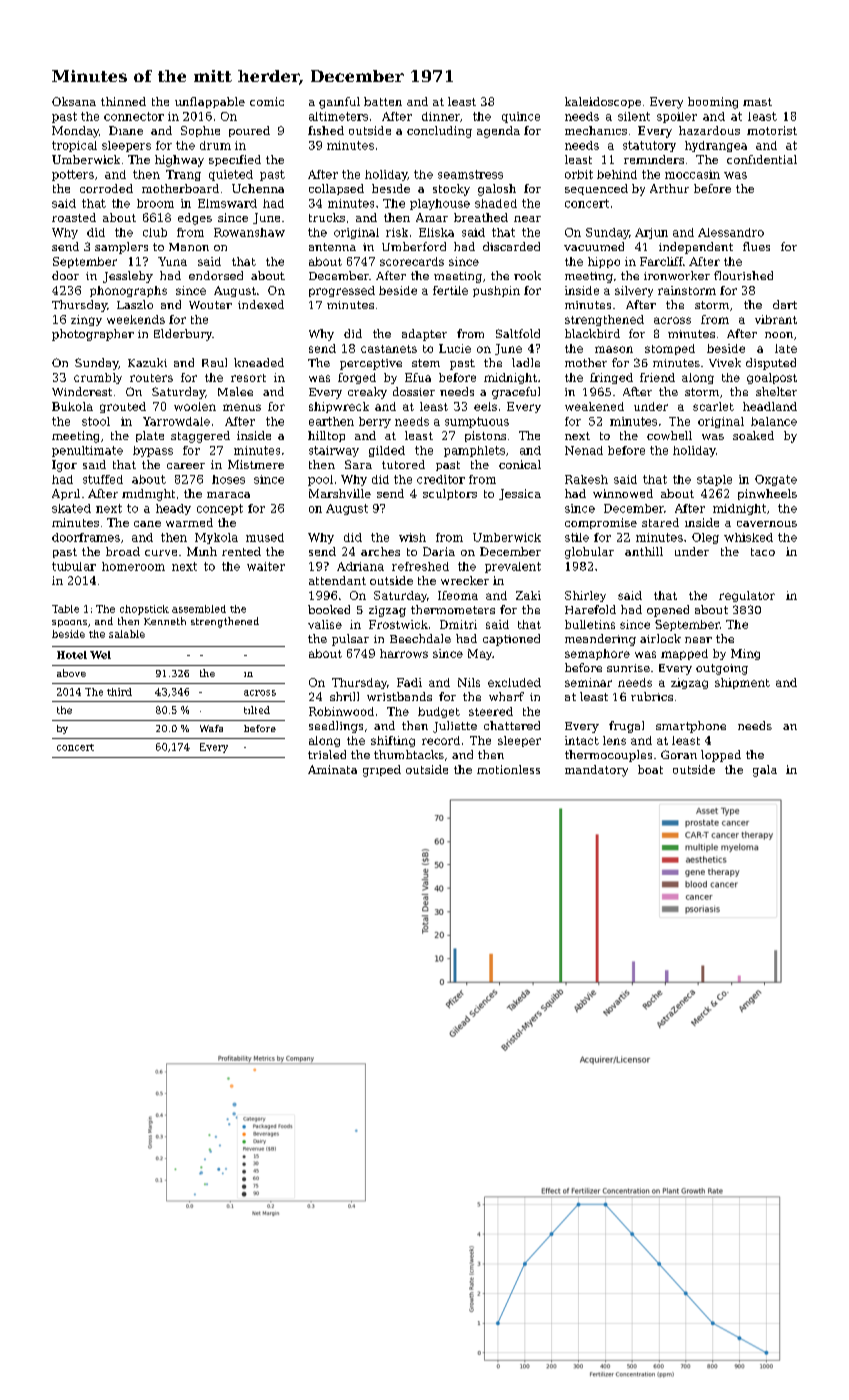 The height and width of the image is (1400, 849). What do you see at coordinates (757, 102) in the image?
I see `mast` at bounding box center [757, 102].
